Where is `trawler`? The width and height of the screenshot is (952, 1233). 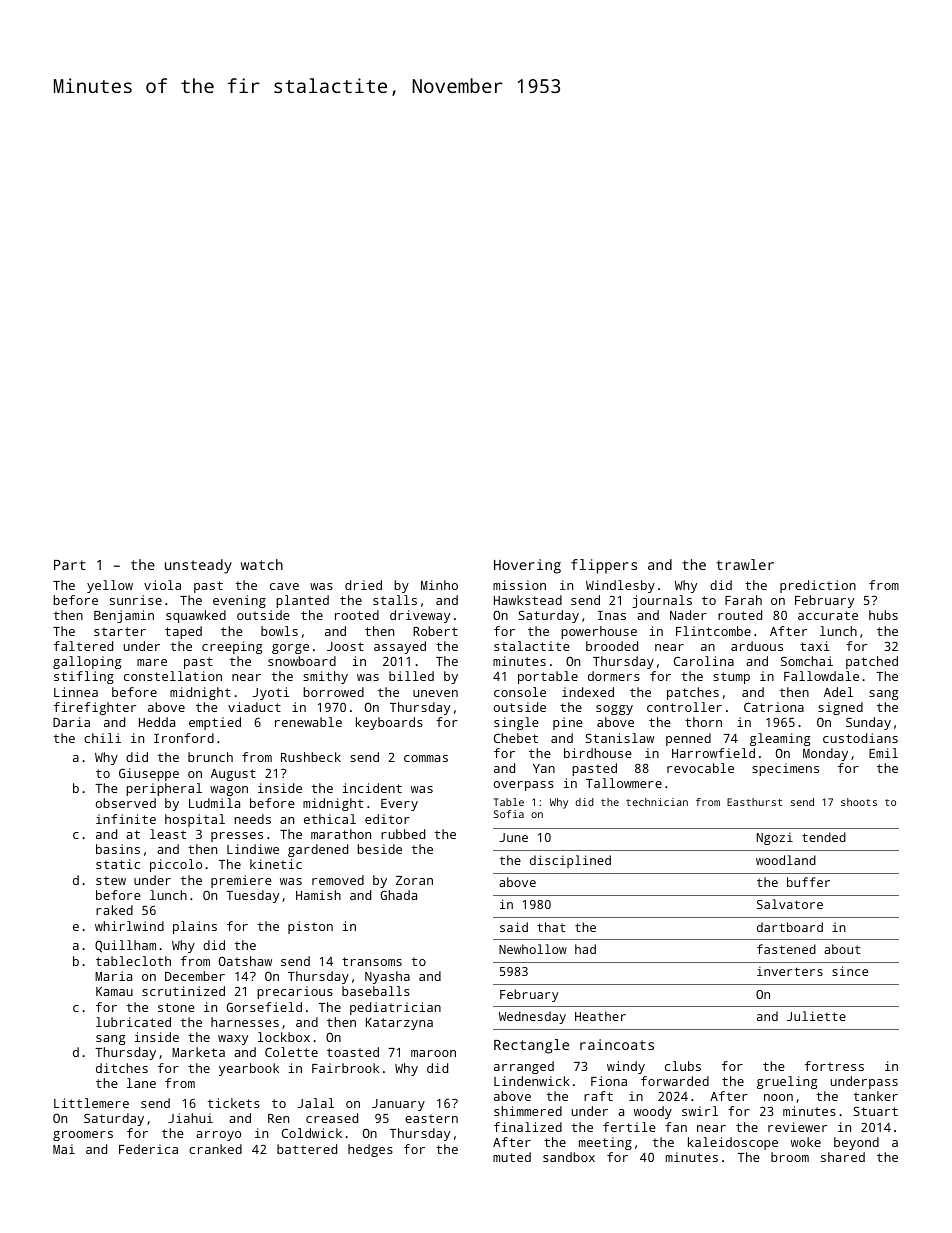
trawler is located at coordinates (745, 564).
